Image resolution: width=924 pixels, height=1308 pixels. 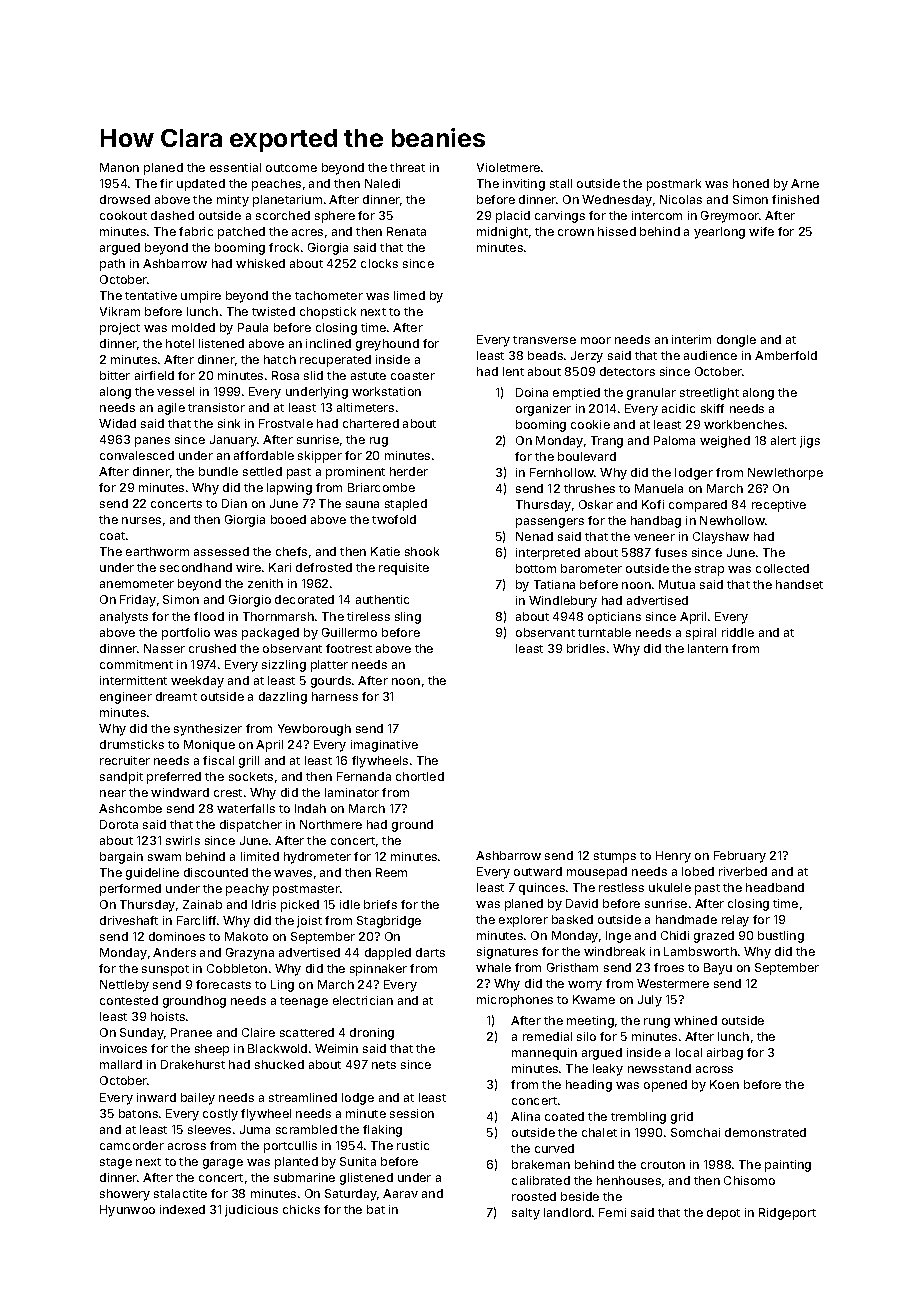 What do you see at coordinates (363, 1000) in the document?
I see `electrician` at bounding box center [363, 1000].
